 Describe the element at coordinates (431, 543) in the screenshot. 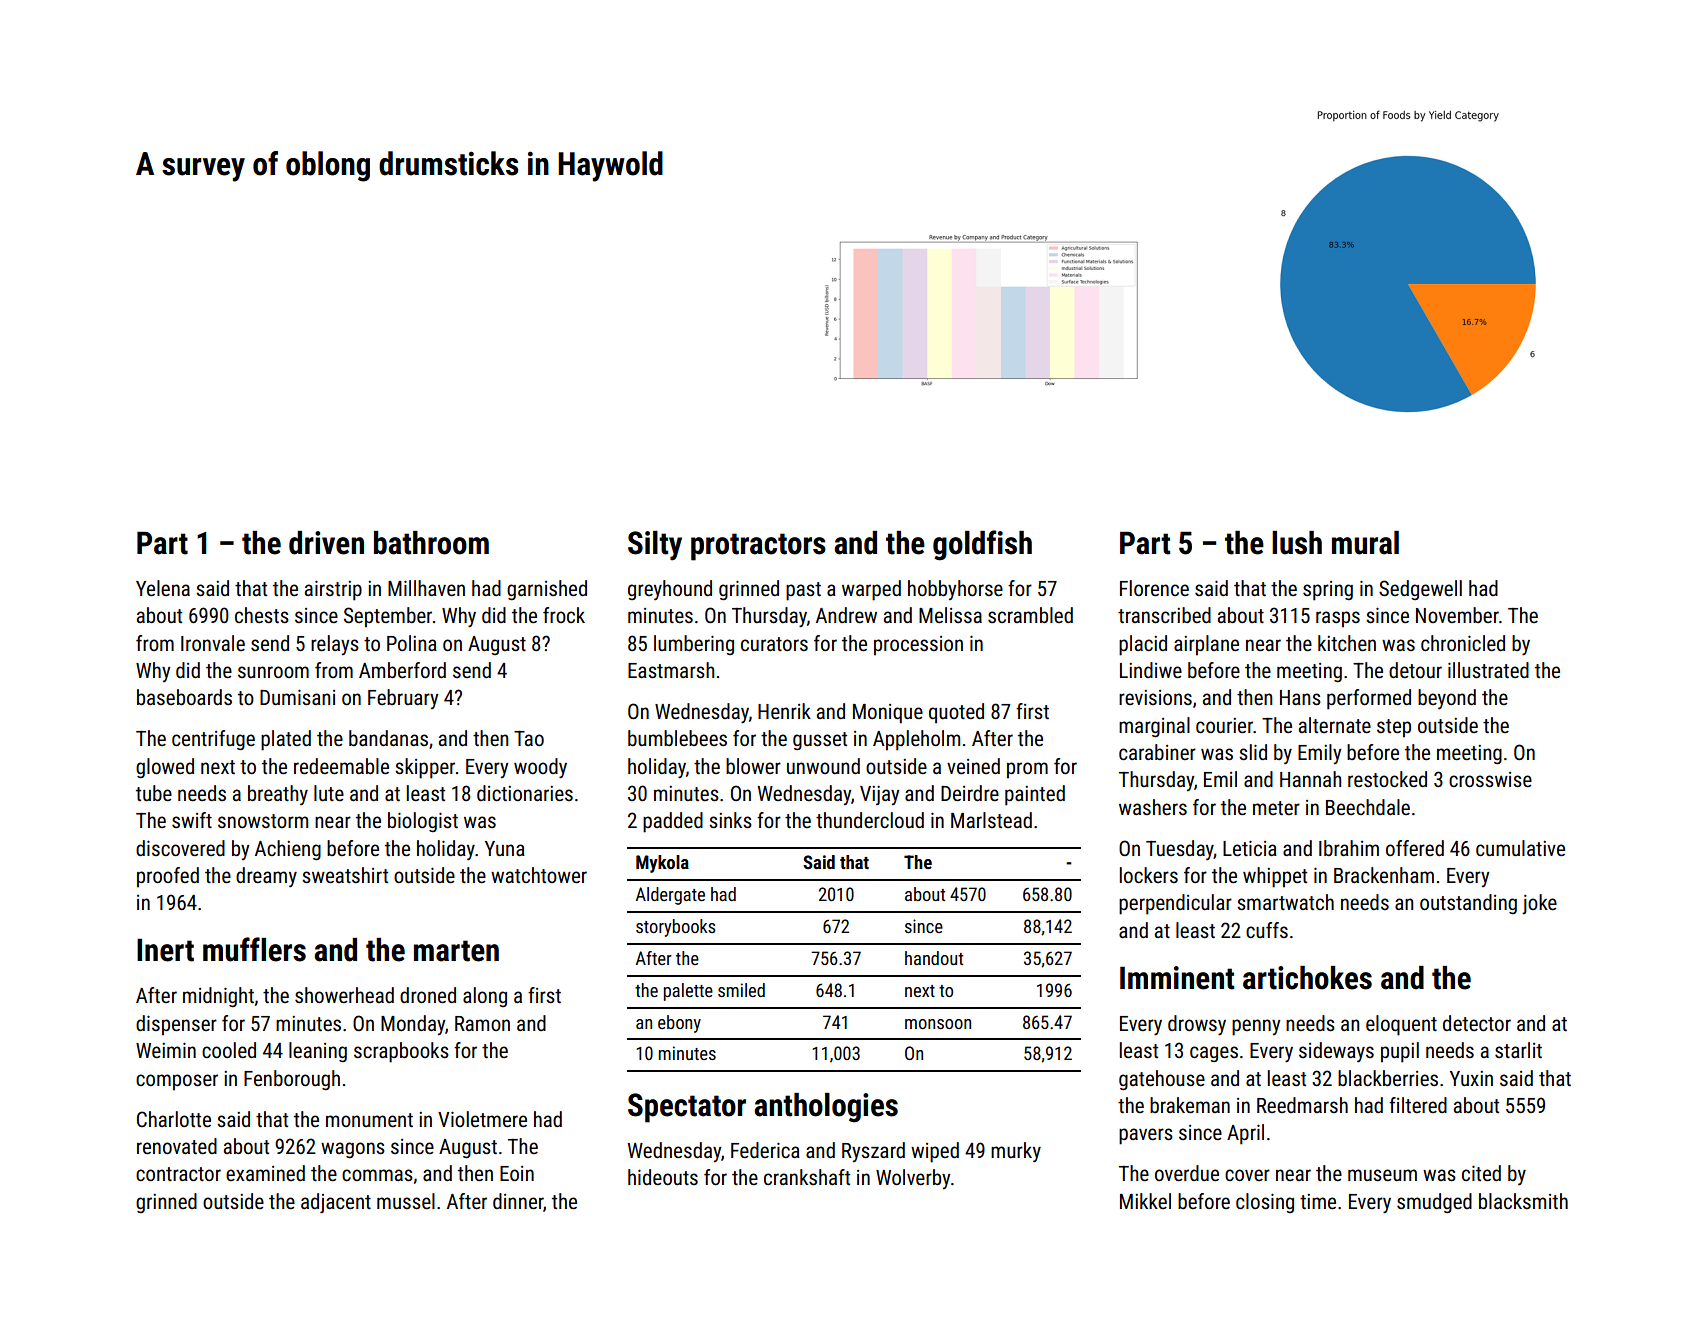

I see `bathroom` at that location.
